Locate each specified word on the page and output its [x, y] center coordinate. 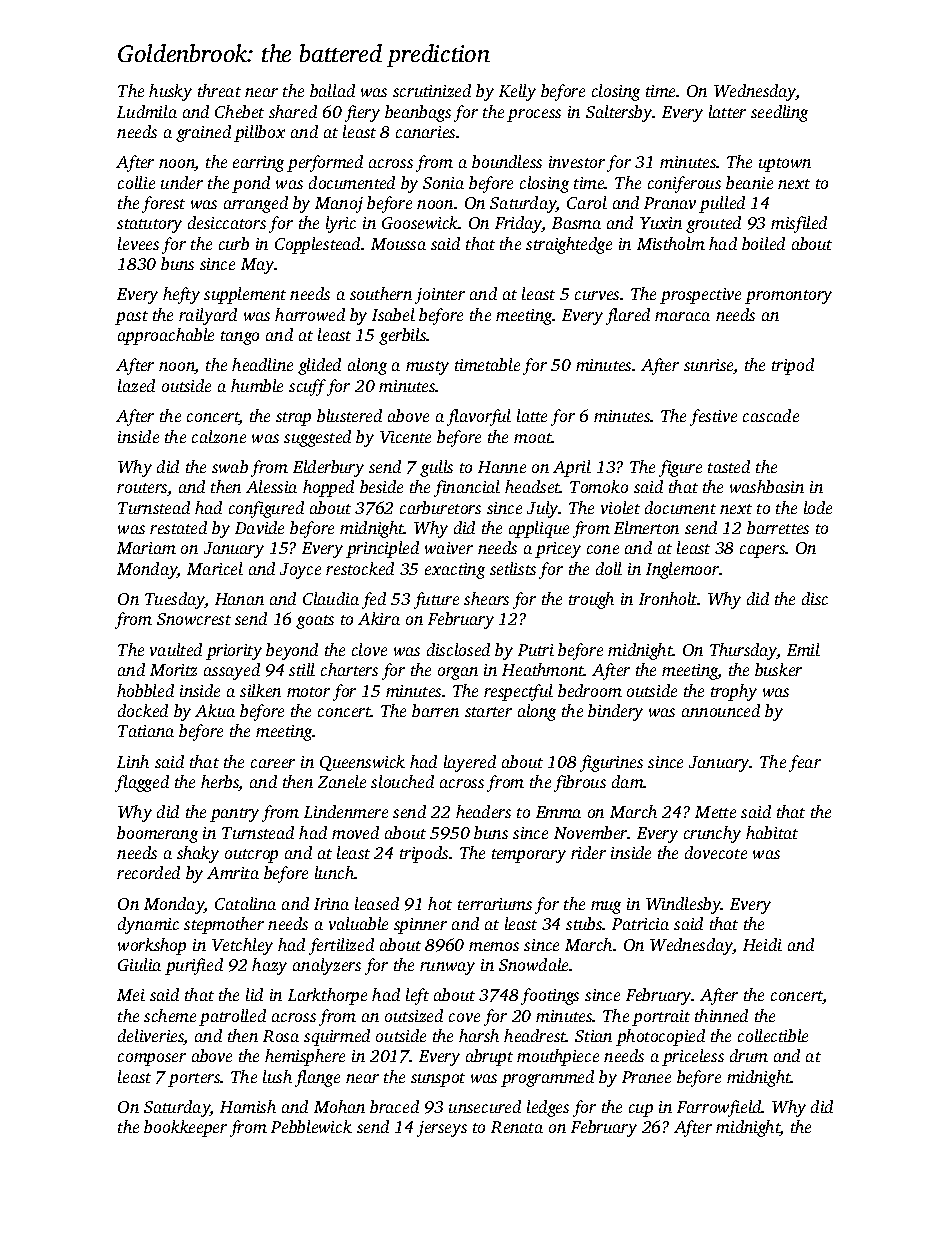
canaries [425, 132]
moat [533, 438]
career [273, 763]
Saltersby [619, 113]
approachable [166, 336]
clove [369, 649]
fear [805, 763]
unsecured [485, 1106]
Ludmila [147, 111]
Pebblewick [311, 1126]
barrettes [778, 527]
